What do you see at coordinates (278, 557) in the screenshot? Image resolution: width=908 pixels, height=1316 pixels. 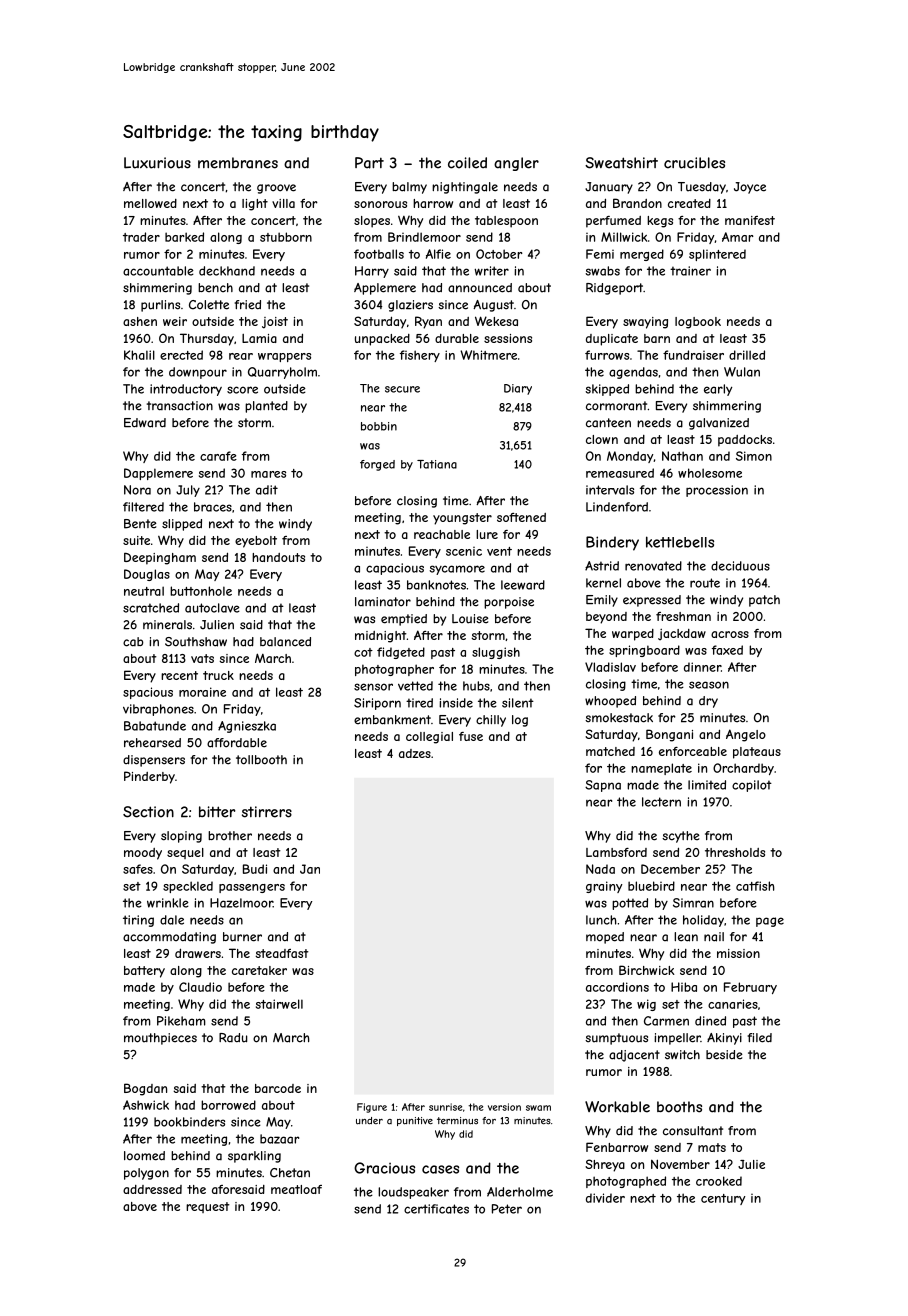 I see `handouts` at bounding box center [278, 557].
